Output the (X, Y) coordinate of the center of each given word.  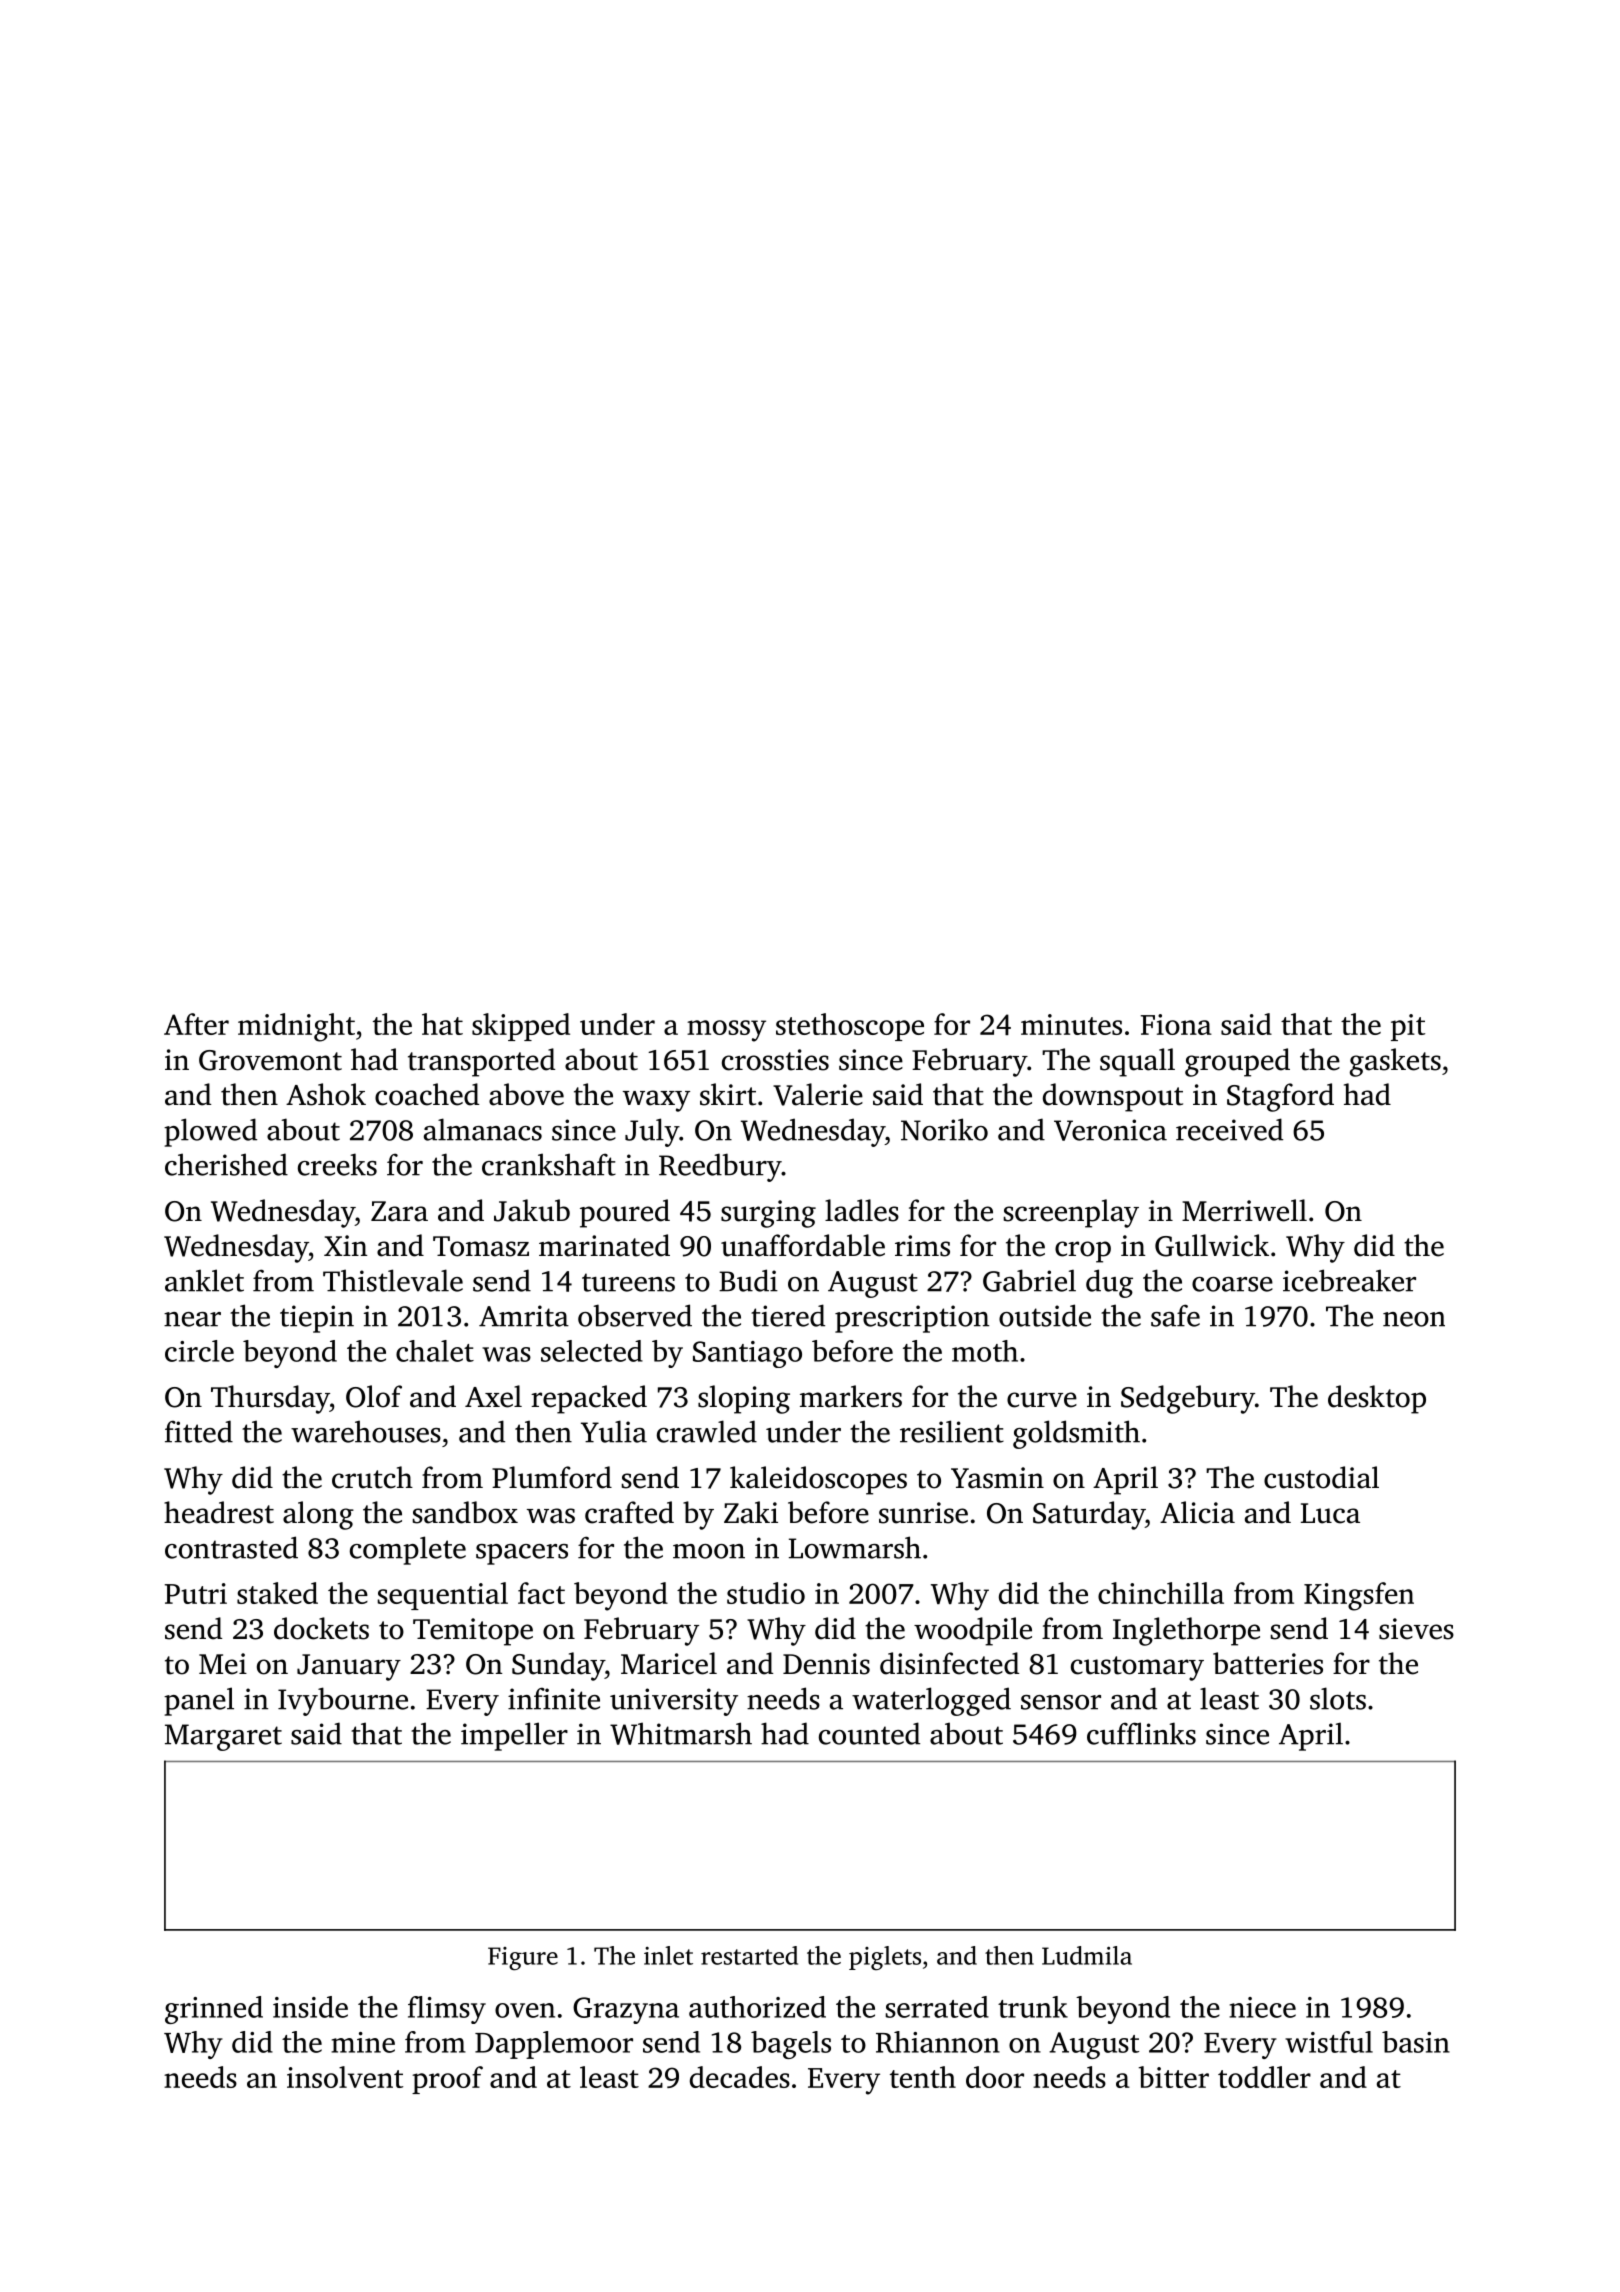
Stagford (1280, 1097)
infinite (554, 1698)
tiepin (317, 1319)
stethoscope (850, 1027)
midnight (296, 1027)
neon (1414, 1319)
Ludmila (1087, 1955)
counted (869, 1733)
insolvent (345, 2077)
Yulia (614, 1431)
